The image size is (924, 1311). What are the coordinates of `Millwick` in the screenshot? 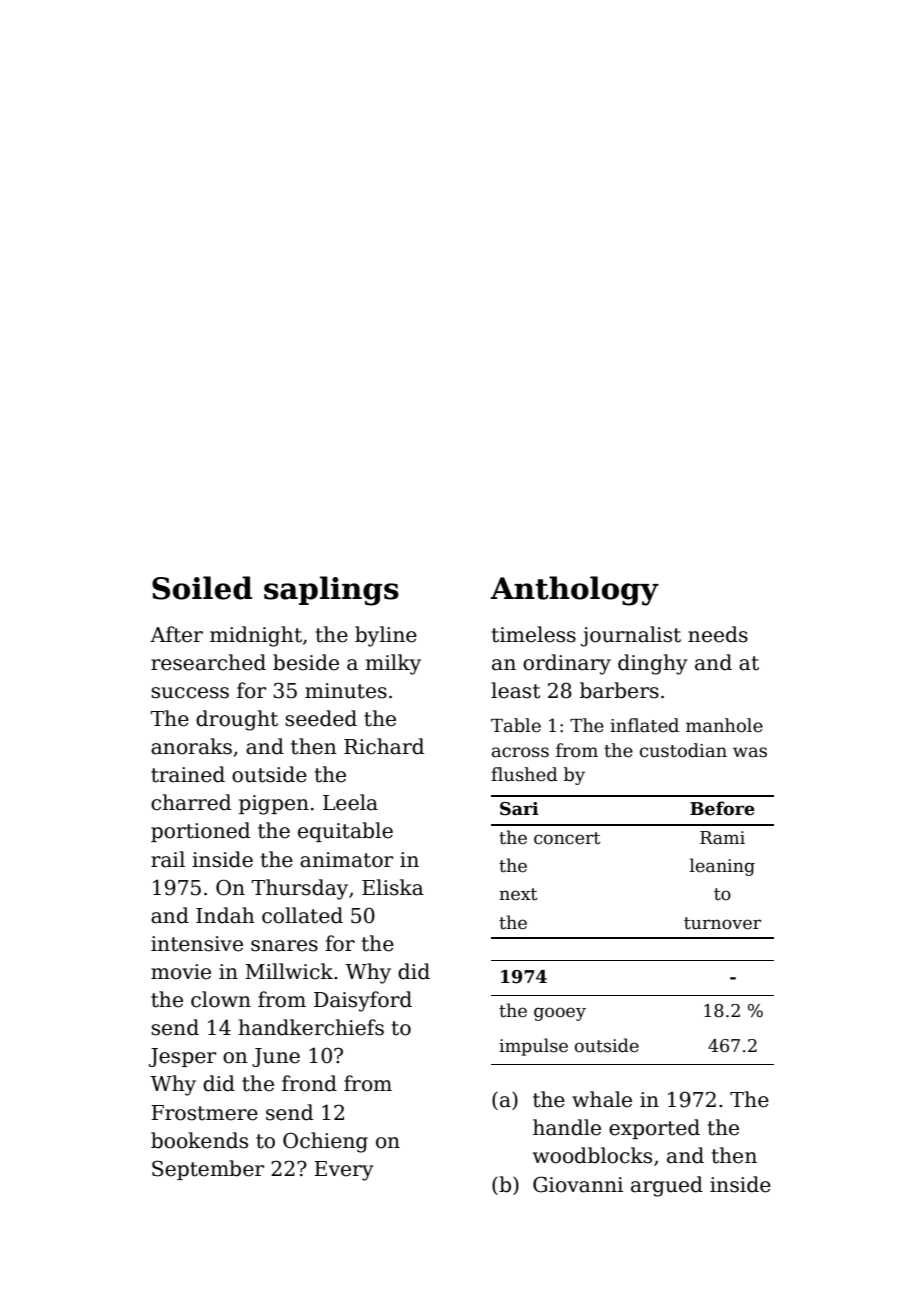 It's located at (289, 971).
